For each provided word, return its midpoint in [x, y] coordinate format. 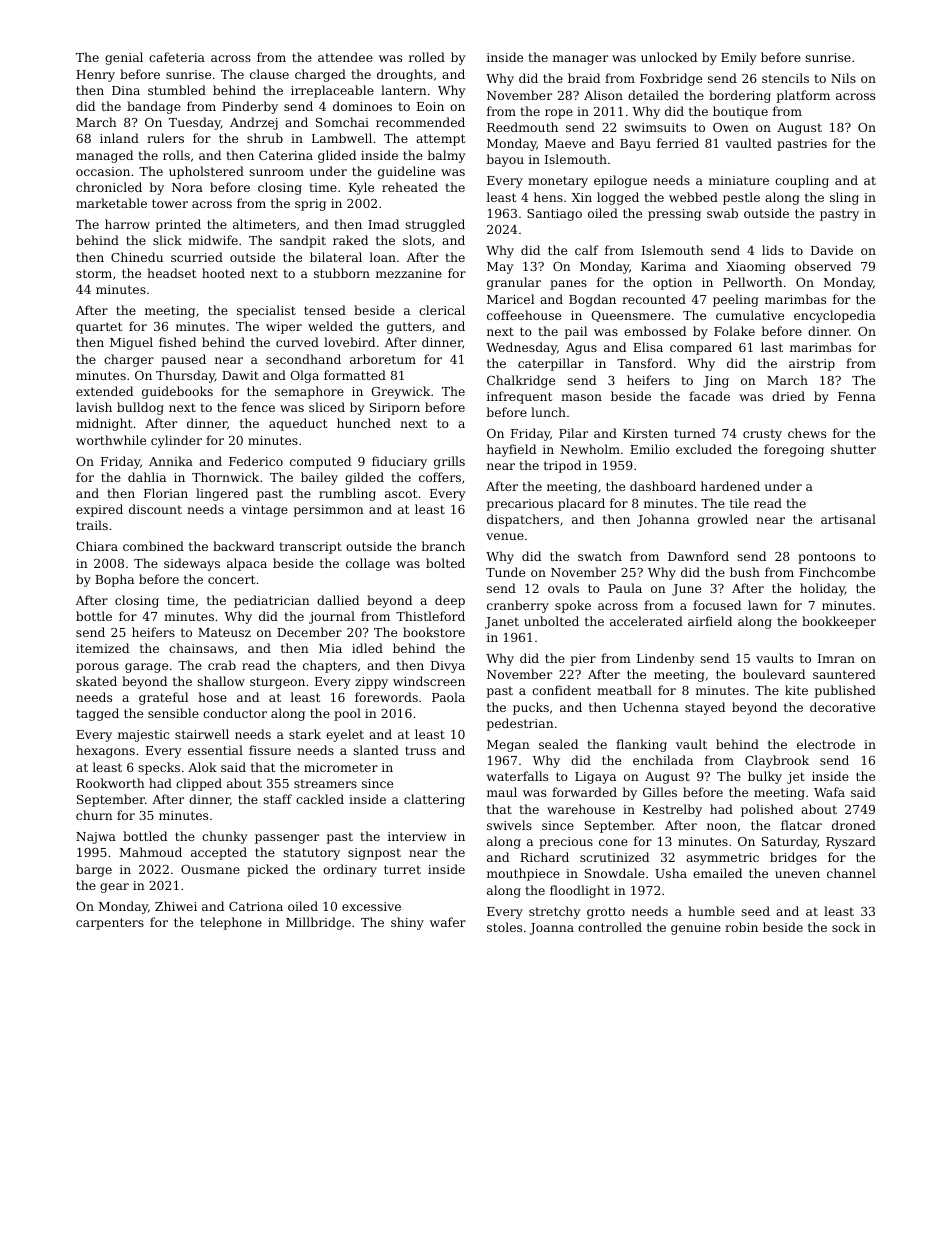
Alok [202, 767]
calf [587, 250]
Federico [256, 461]
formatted [355, 375]
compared [701, 348]
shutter [853, 449]
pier [583, 660]
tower [170, 203]
